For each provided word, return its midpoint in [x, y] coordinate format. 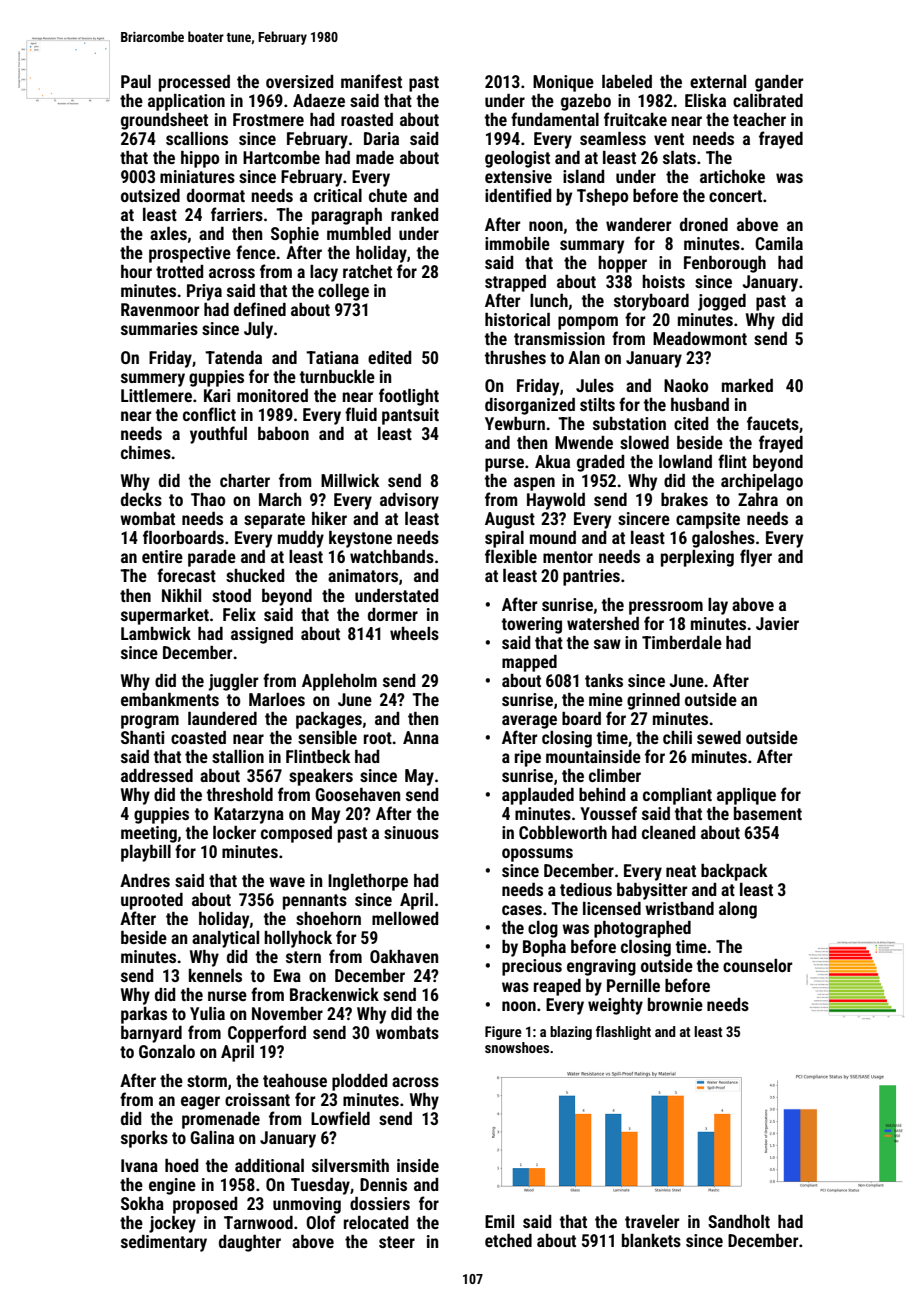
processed [194, 83]
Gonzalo [167, 1051]
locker [234, 832]
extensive [518, 176]
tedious [586, 889]
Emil [499, 1221]
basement [768, 813]
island [583, 176]
